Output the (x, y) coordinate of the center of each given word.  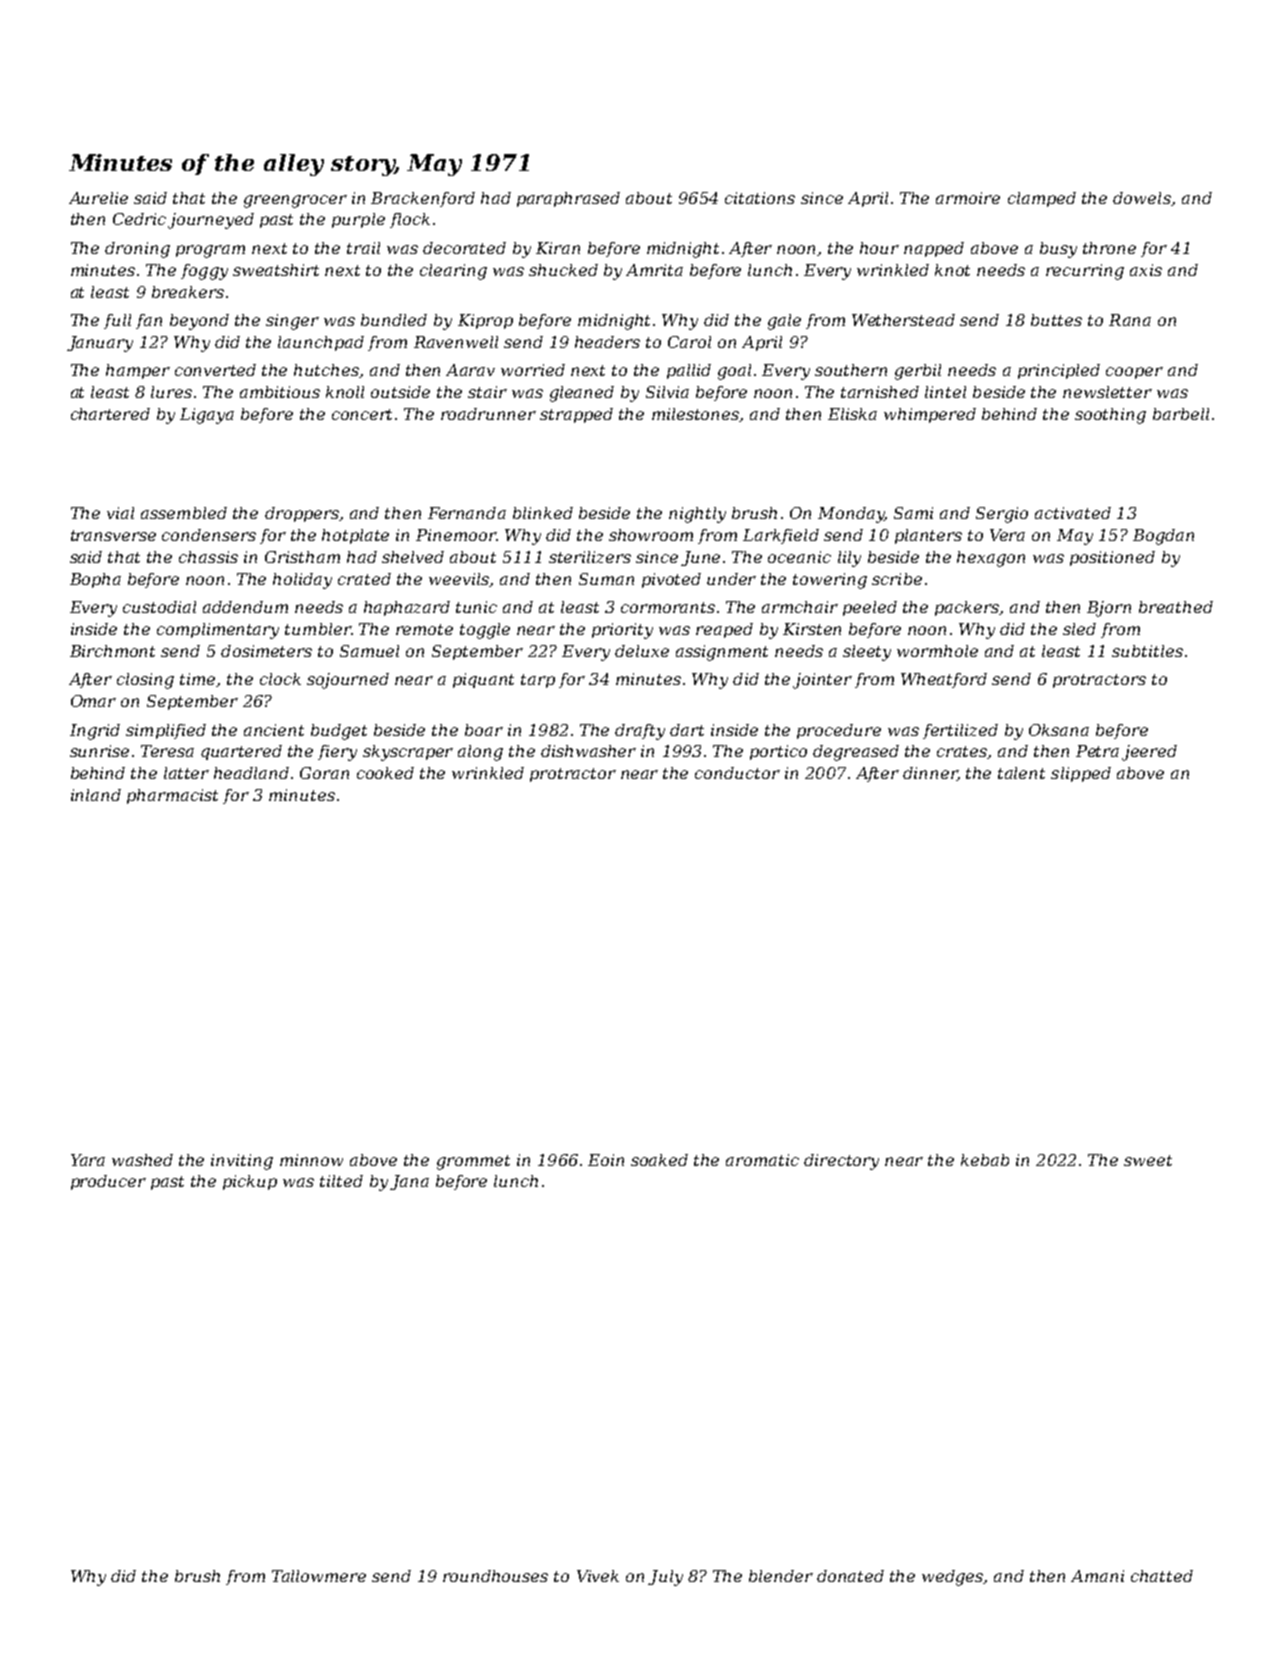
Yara (88, 1160)
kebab (985, 1160)
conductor (737, 773)
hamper (138, 371)
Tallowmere (319, 1576)
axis (1146, 270)
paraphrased (568, 199)
